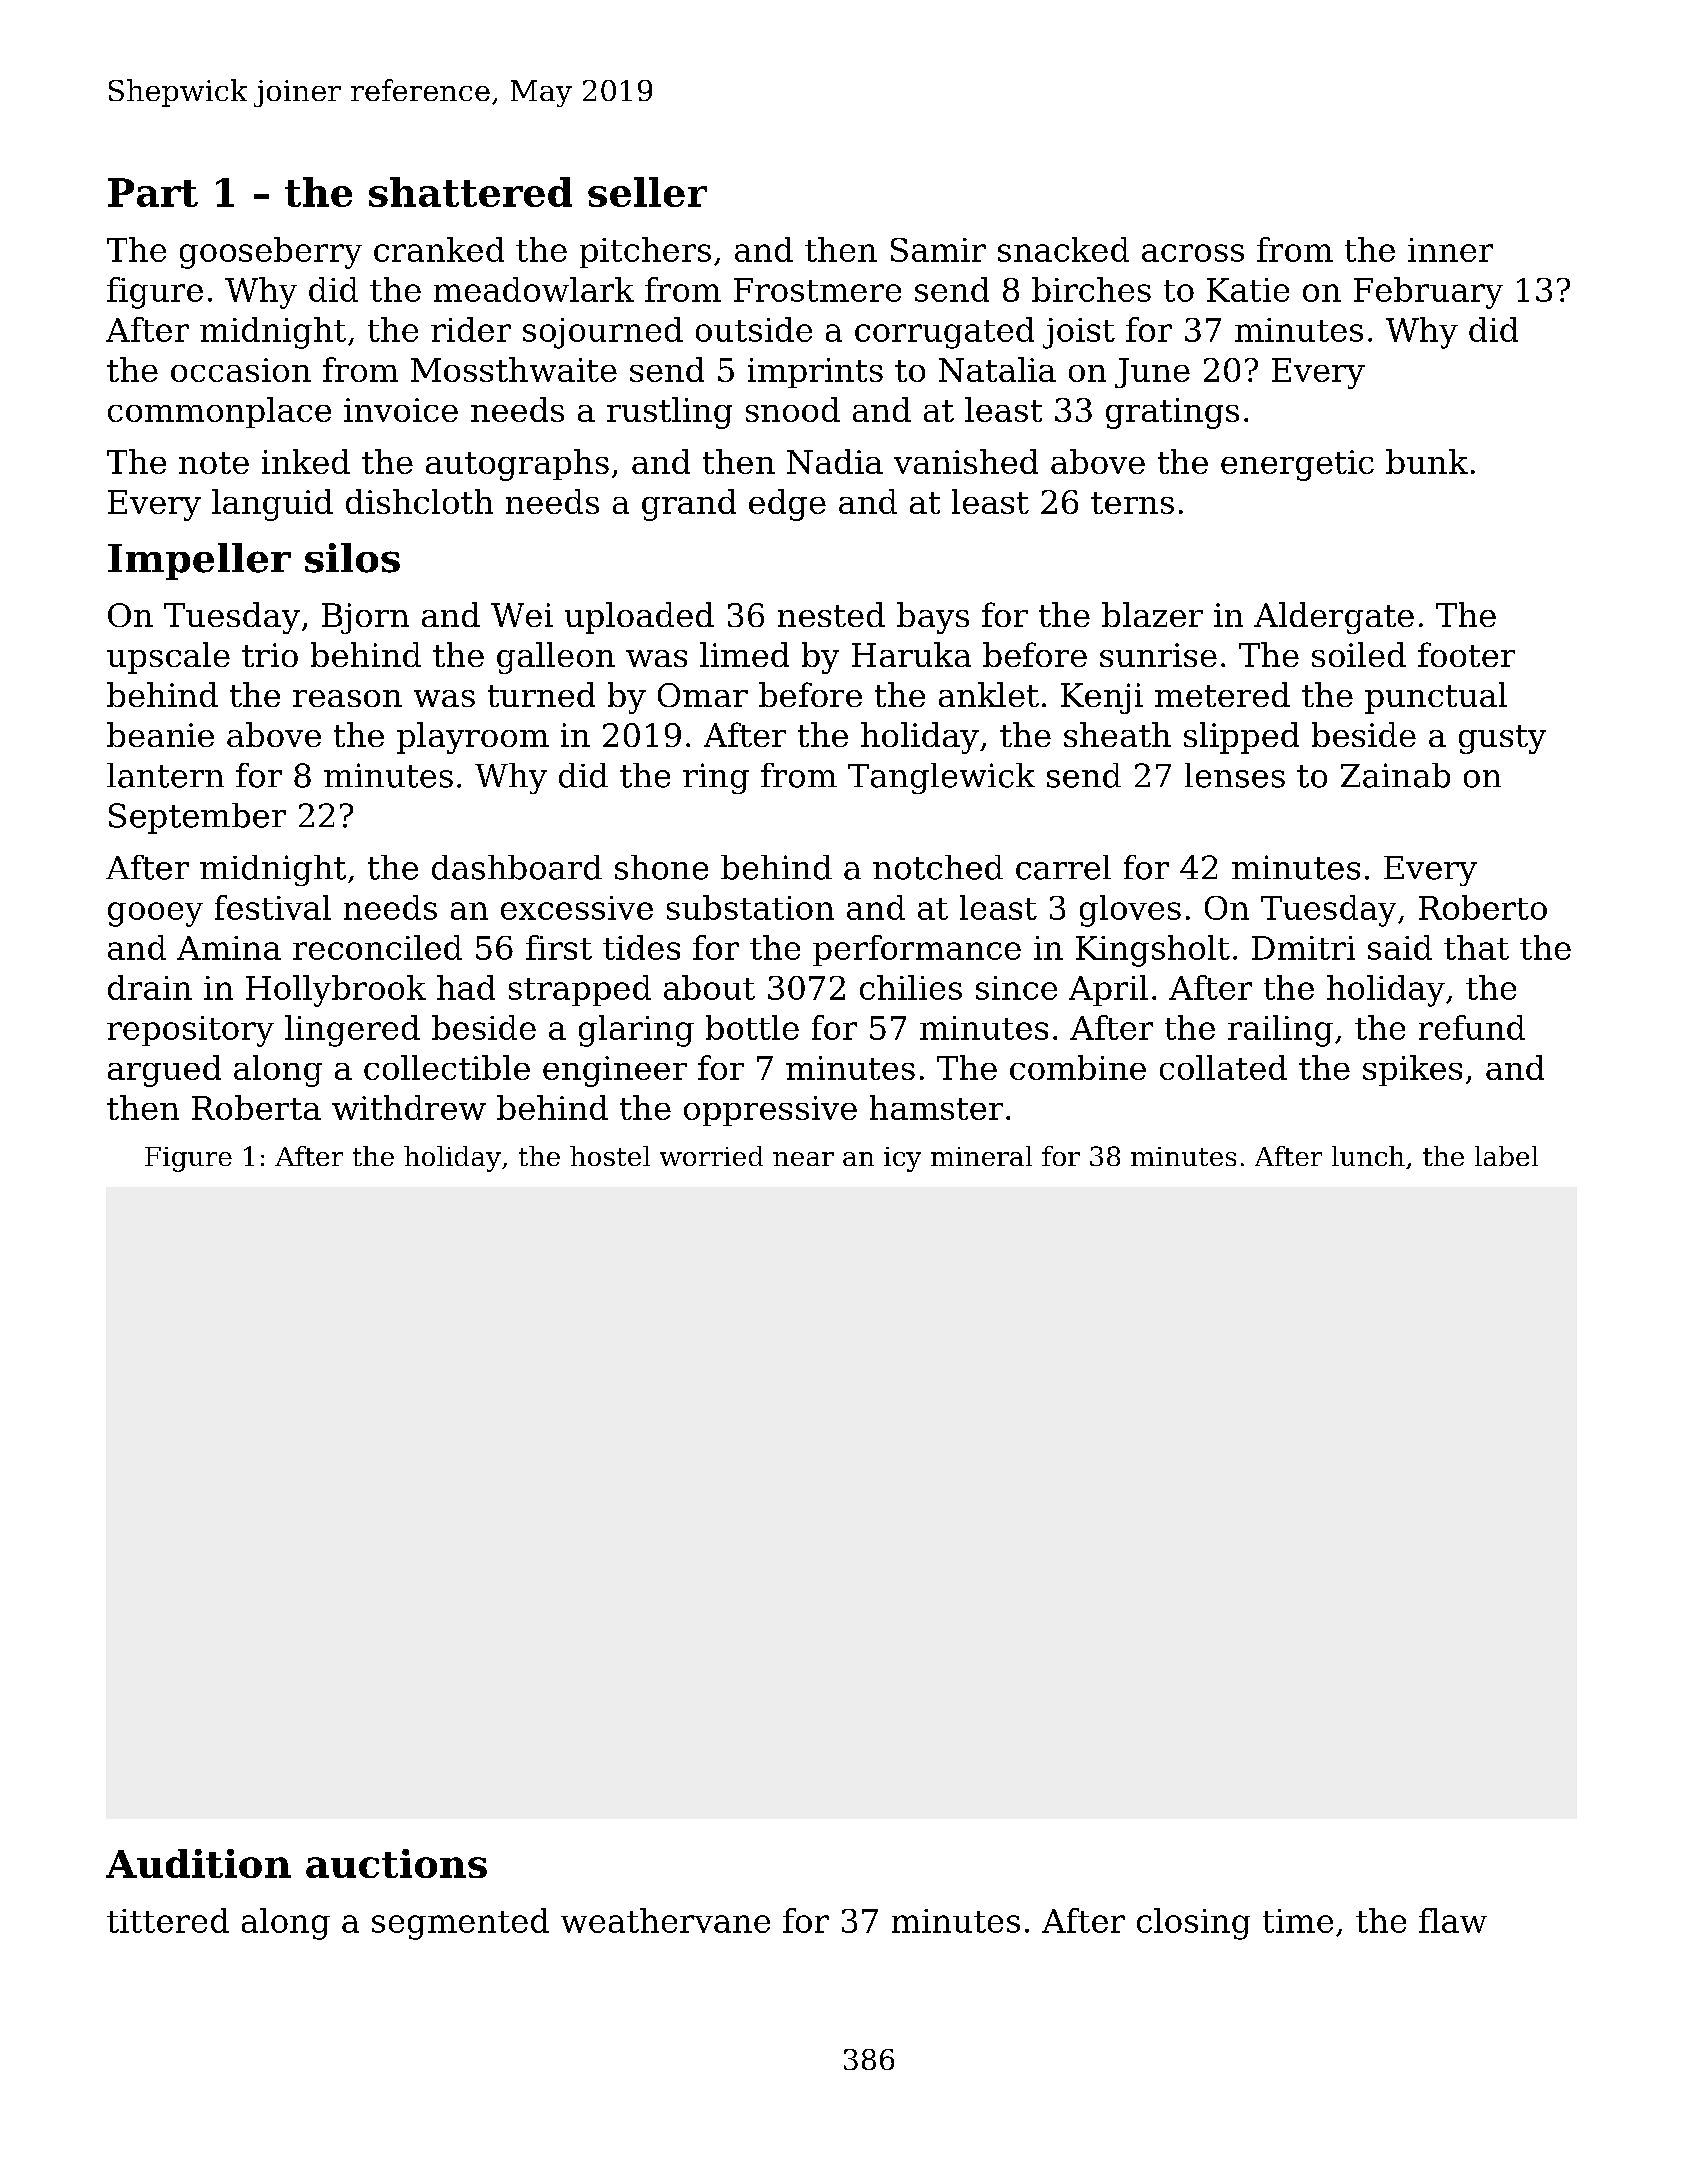 The height and width of the image is (2178, 1683). I want to click on bunk, so click(1427, 461).
